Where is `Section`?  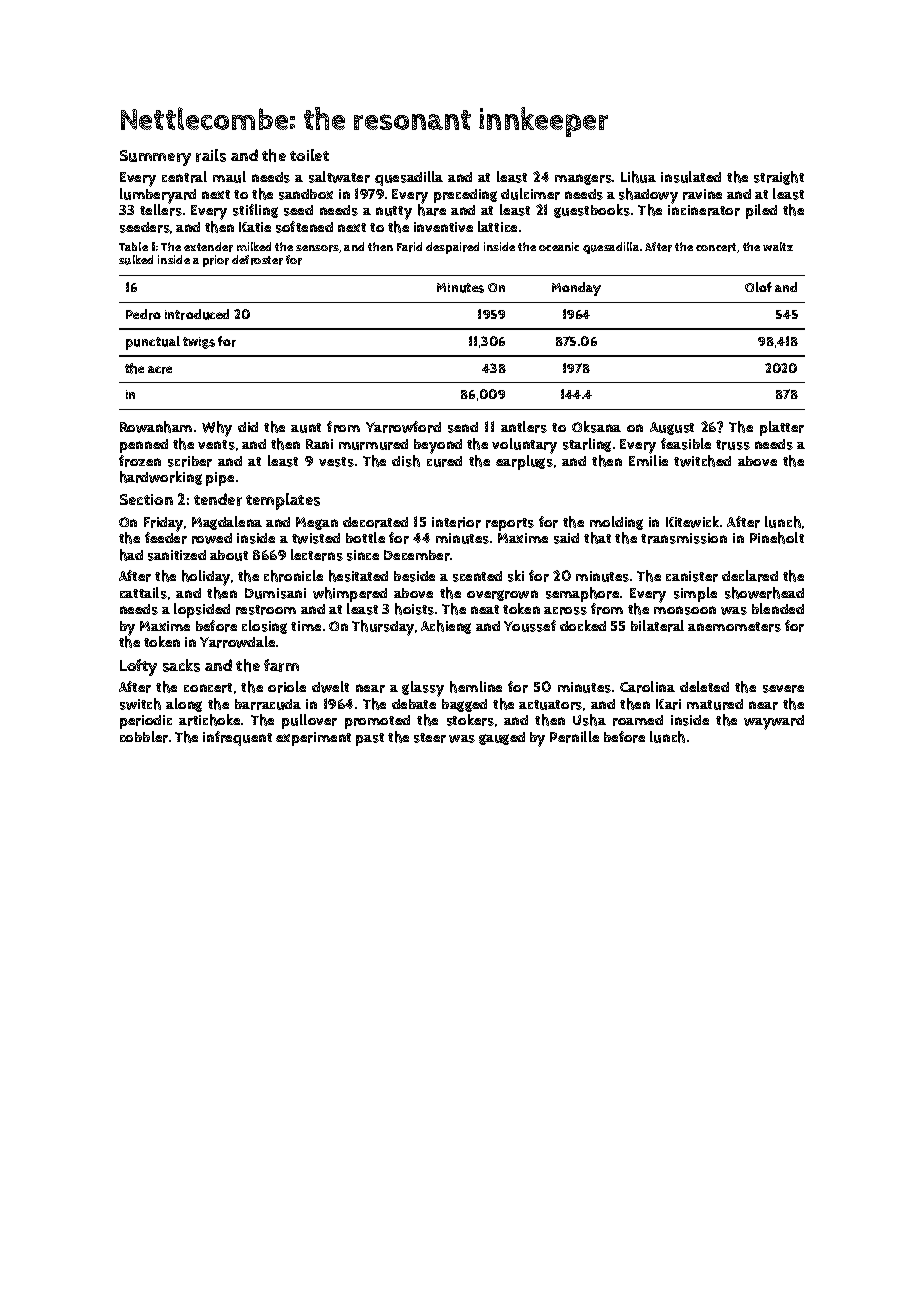 Section is located at coordinates (146, 499).
